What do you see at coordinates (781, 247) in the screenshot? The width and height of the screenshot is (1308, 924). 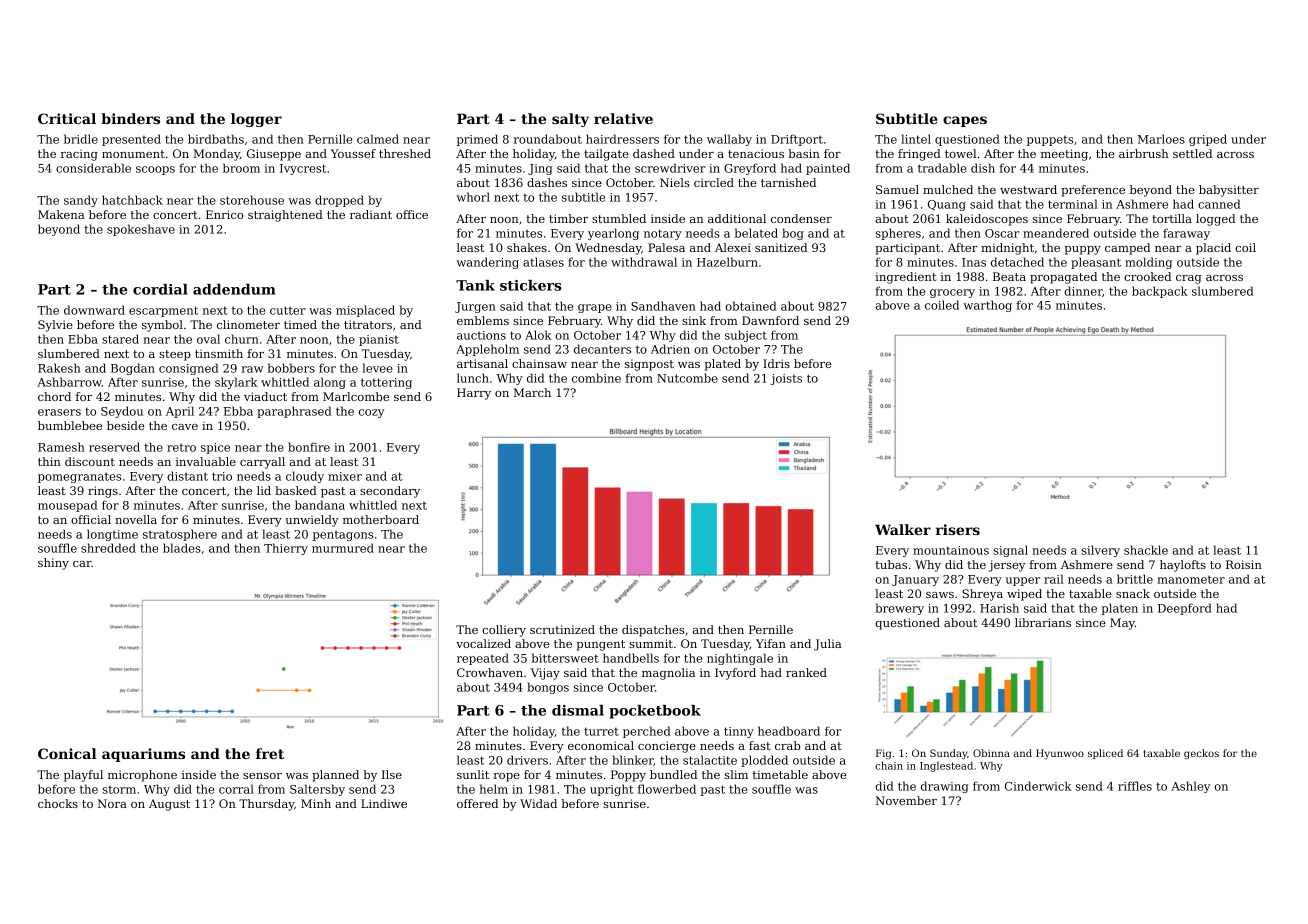 I see `sanitized` at bounding box center [781, 247].
